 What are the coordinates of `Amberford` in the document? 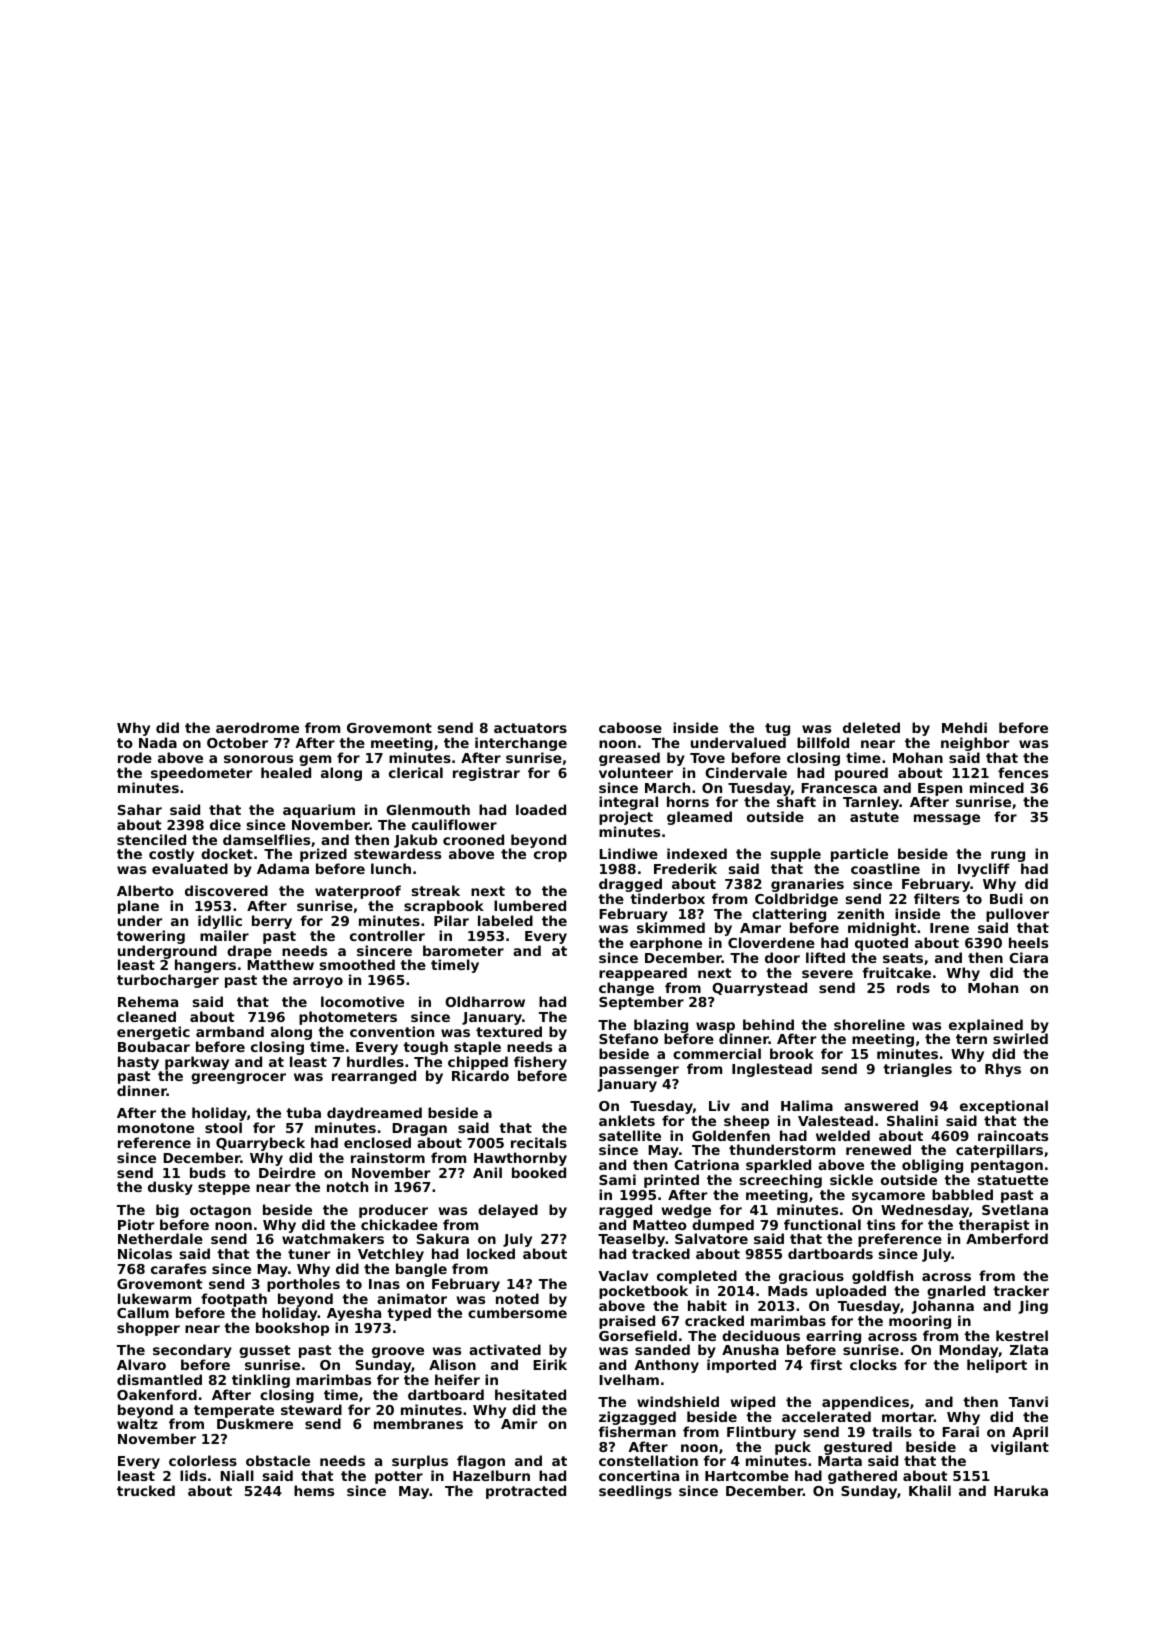 It's located at (1007, 1239).
